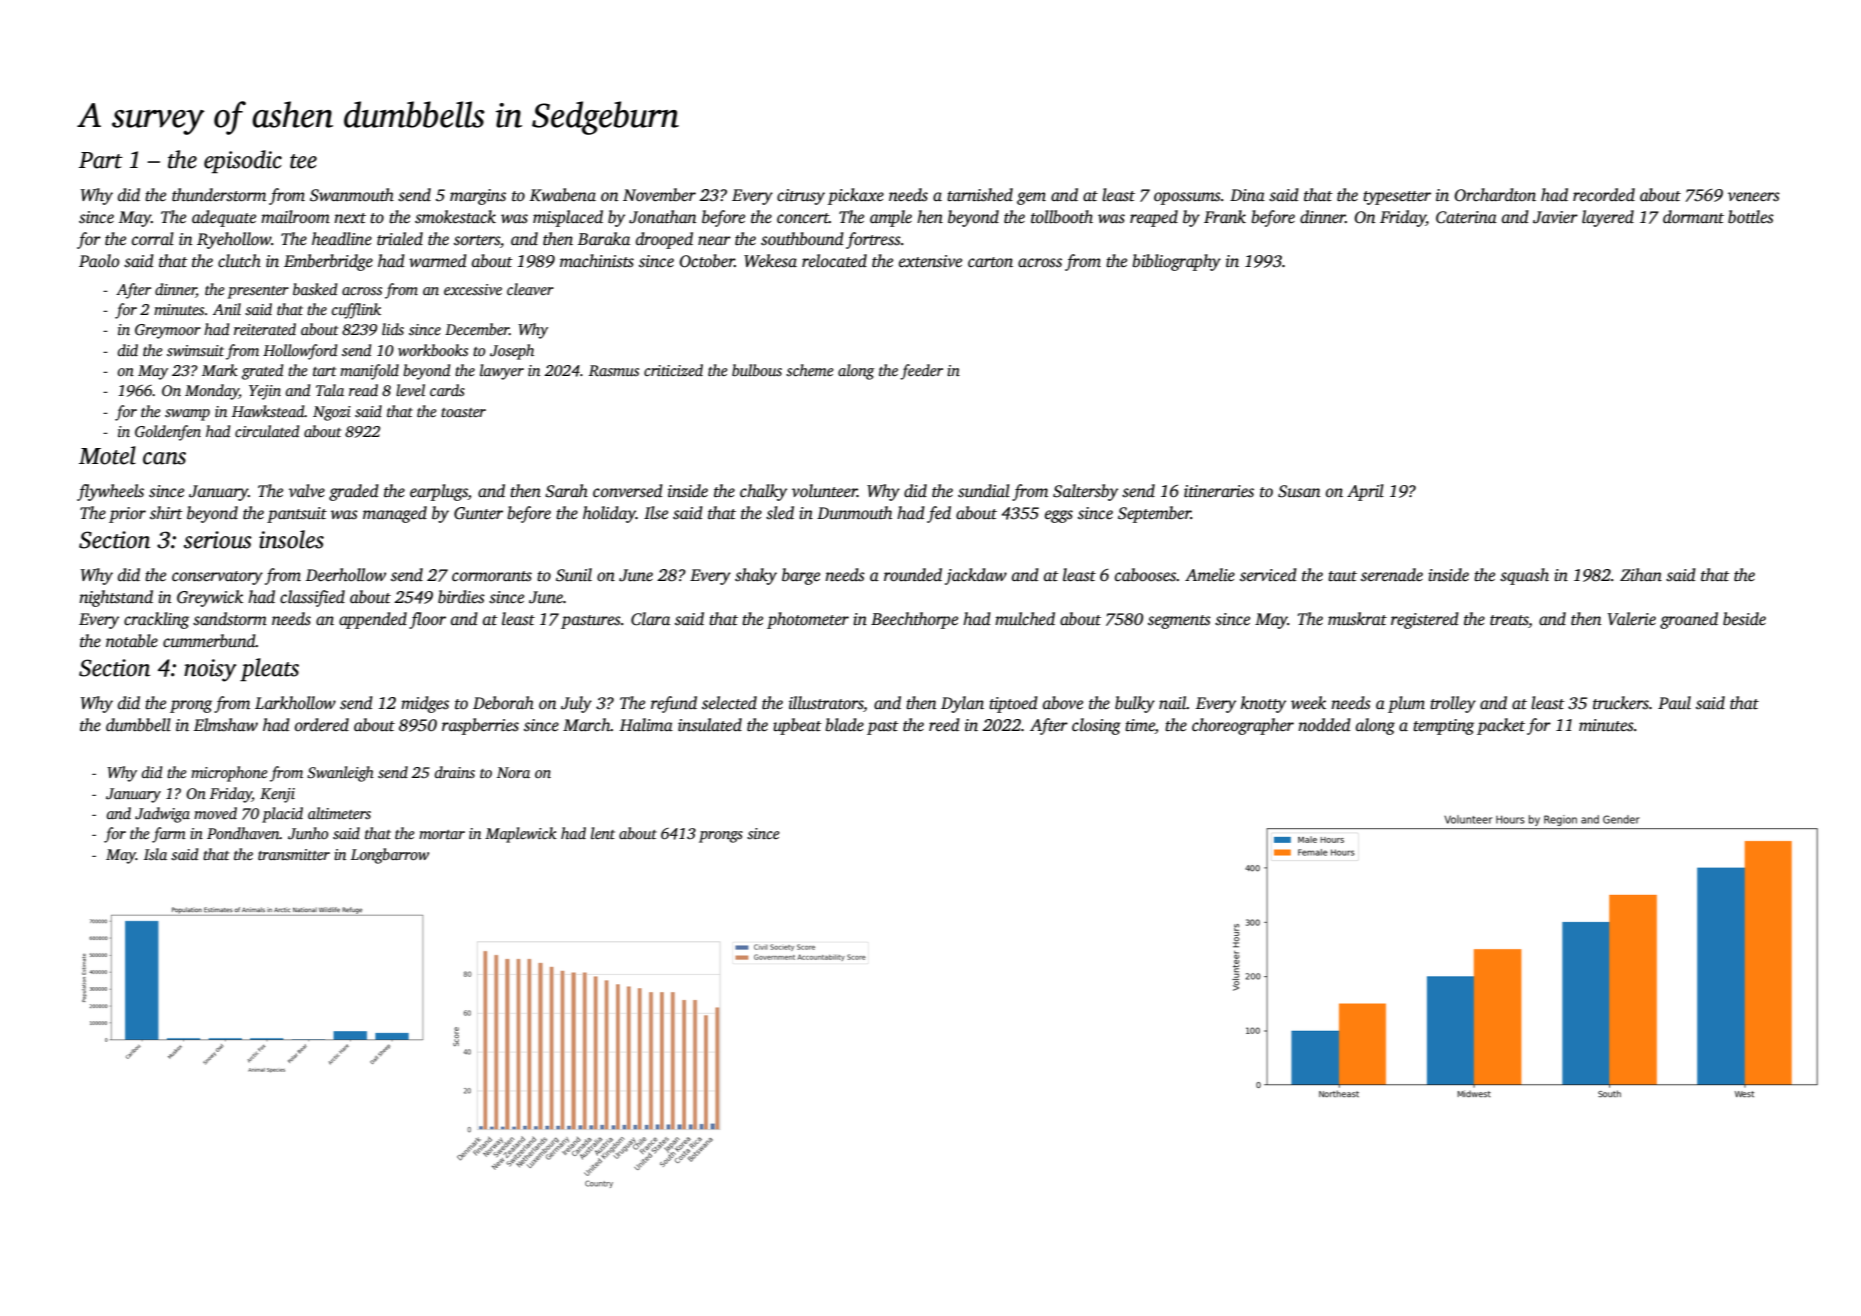 The width and height of the screenshot is (1861, 1316). I want to click on opossums, so click(1187, 198).
